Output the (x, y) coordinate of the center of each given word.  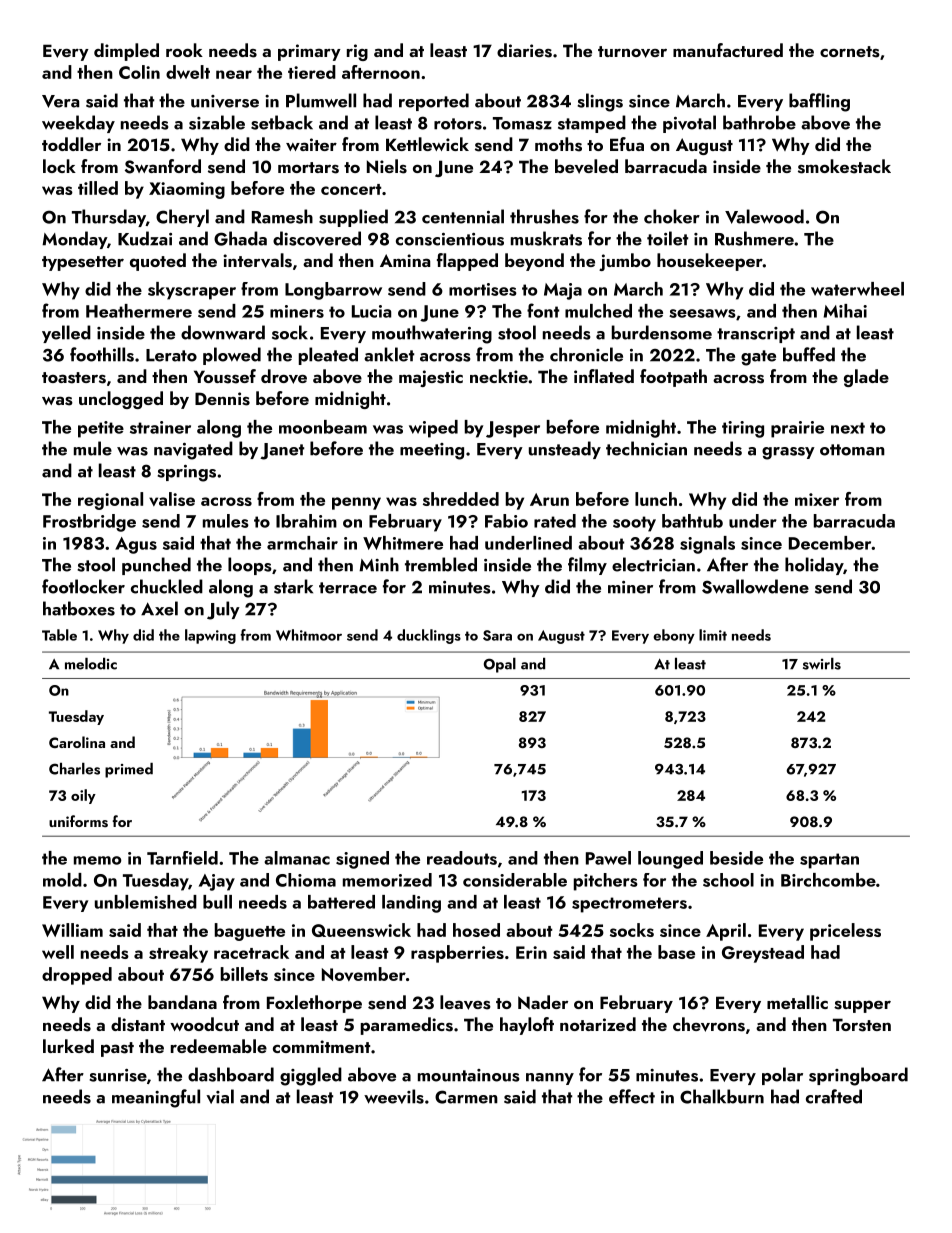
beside (736, 858)
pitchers (606, 882)
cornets (850, 52)
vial (220, 1096)
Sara (497, 635)
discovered (317, 238)
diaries (524, 50)
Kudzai (145, 238)
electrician (653, 564)
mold (62, 880)
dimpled (126, 52)
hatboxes (79, 608)
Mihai (845, 311)
